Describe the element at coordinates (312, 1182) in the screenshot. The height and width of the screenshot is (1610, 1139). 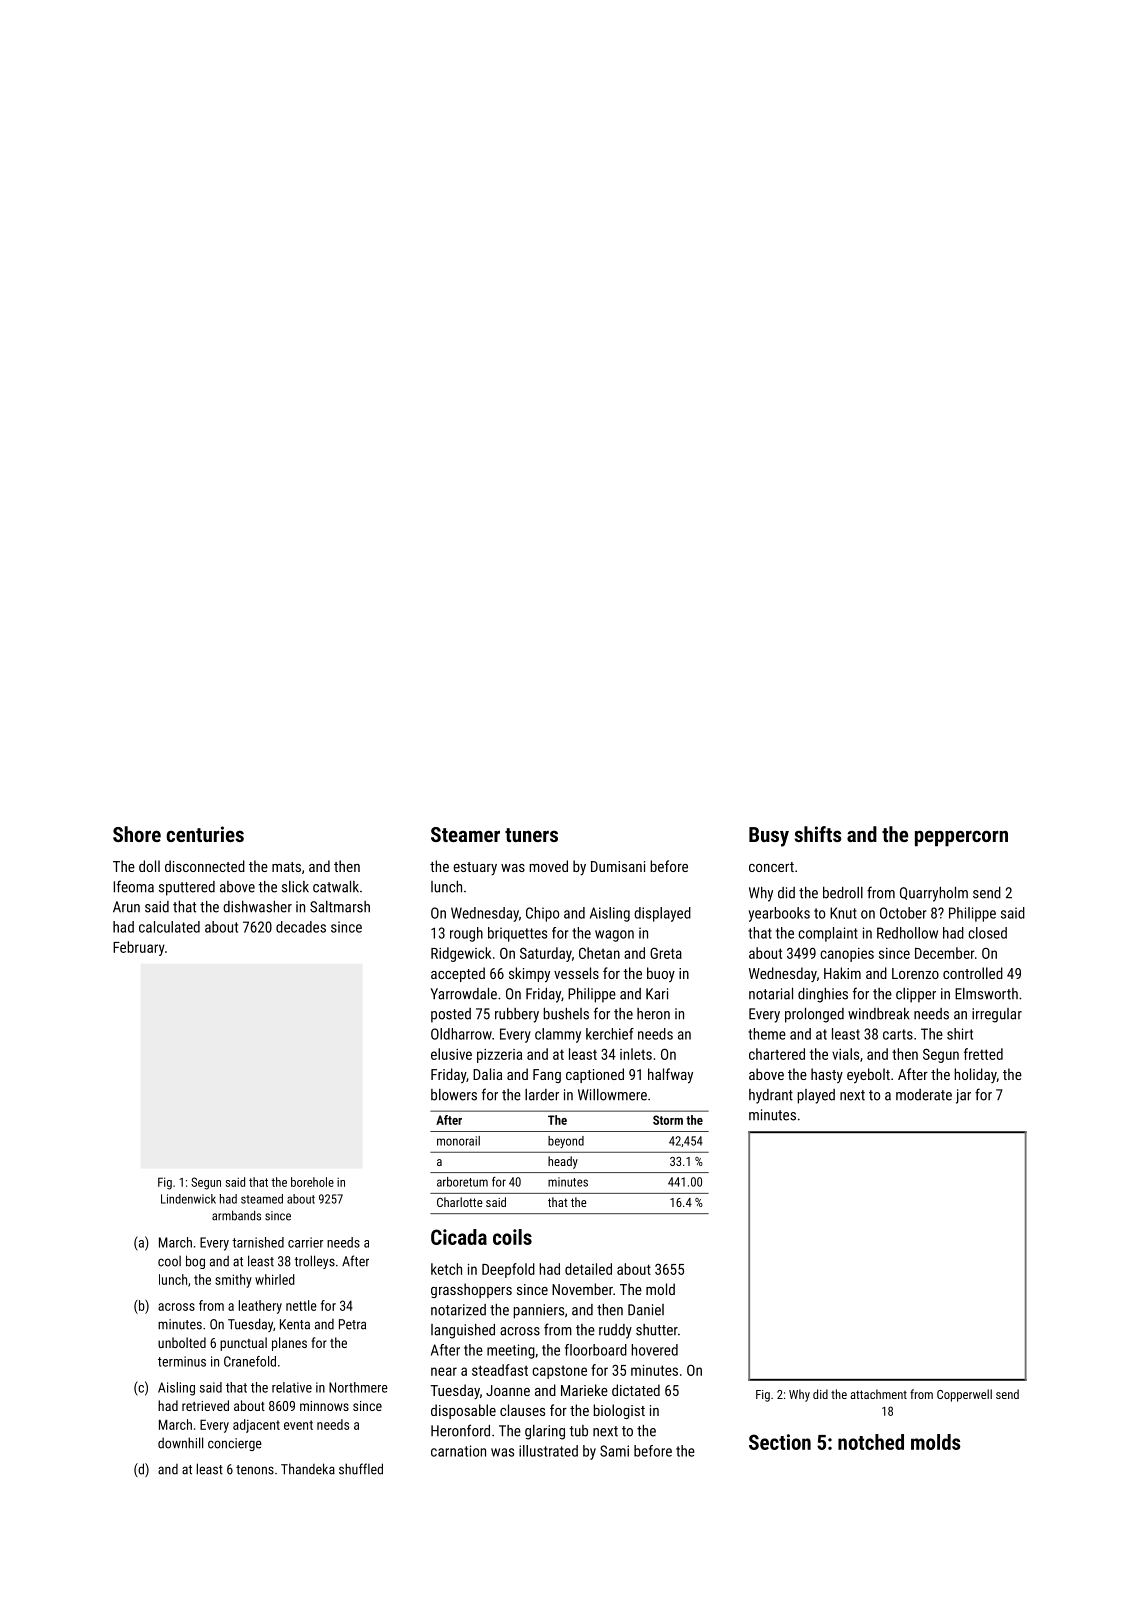
I see `borehole` at that location.
